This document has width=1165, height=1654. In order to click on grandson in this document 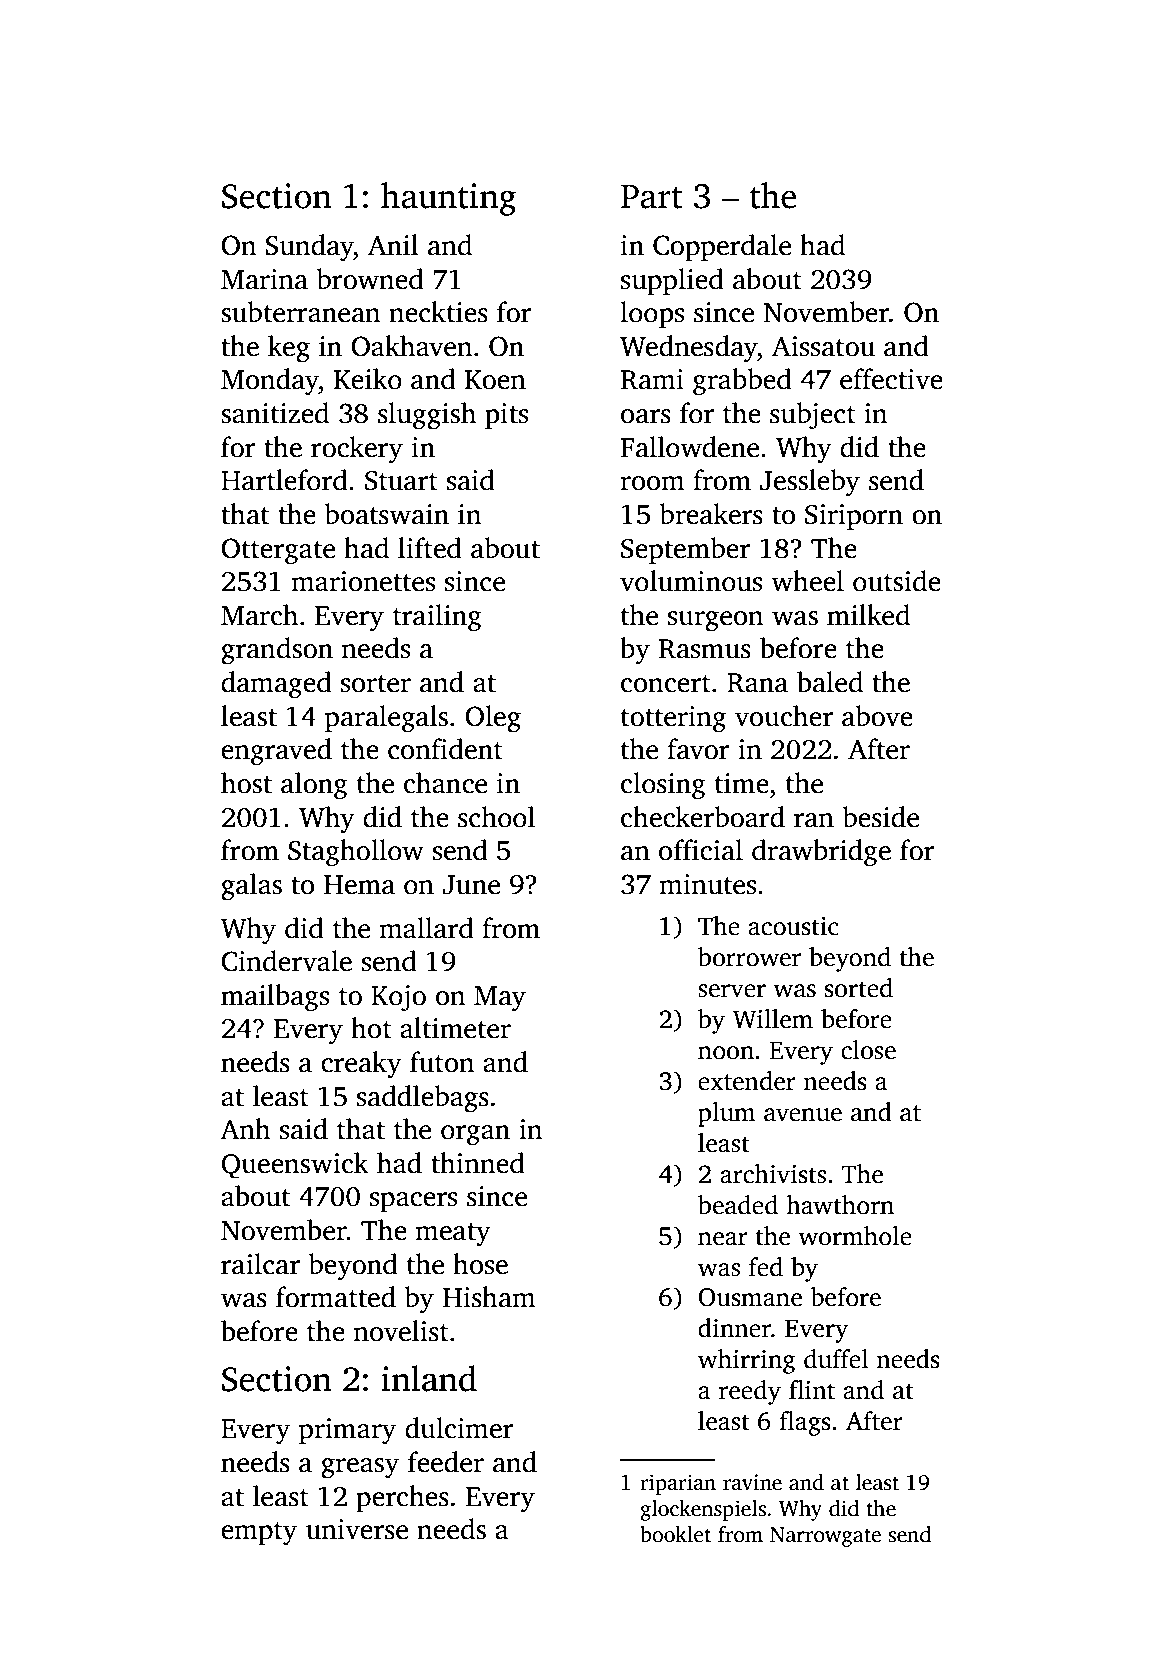, I will do `click(277, 651)`.
